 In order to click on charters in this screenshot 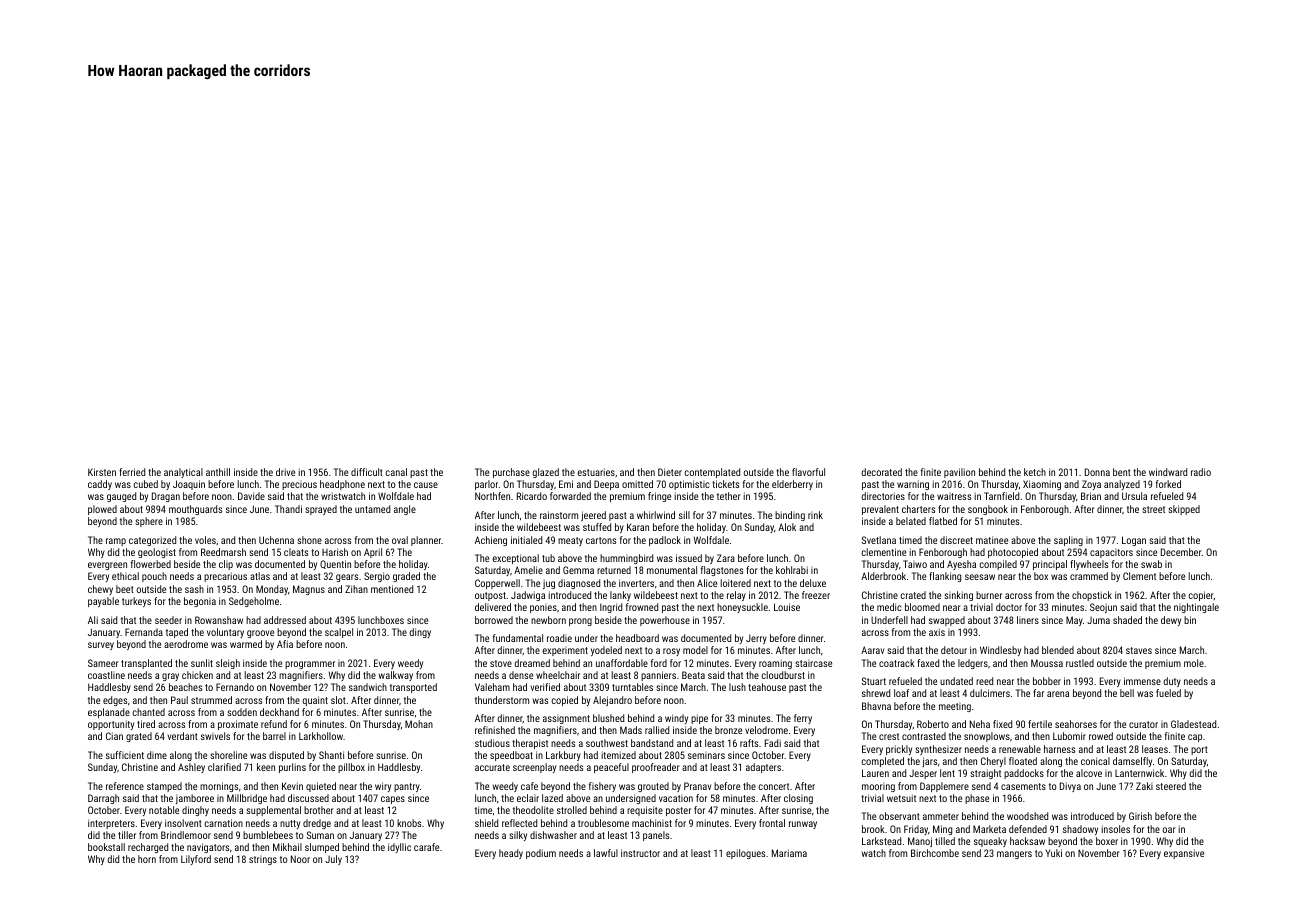, I will do `click(918, 509)`.
